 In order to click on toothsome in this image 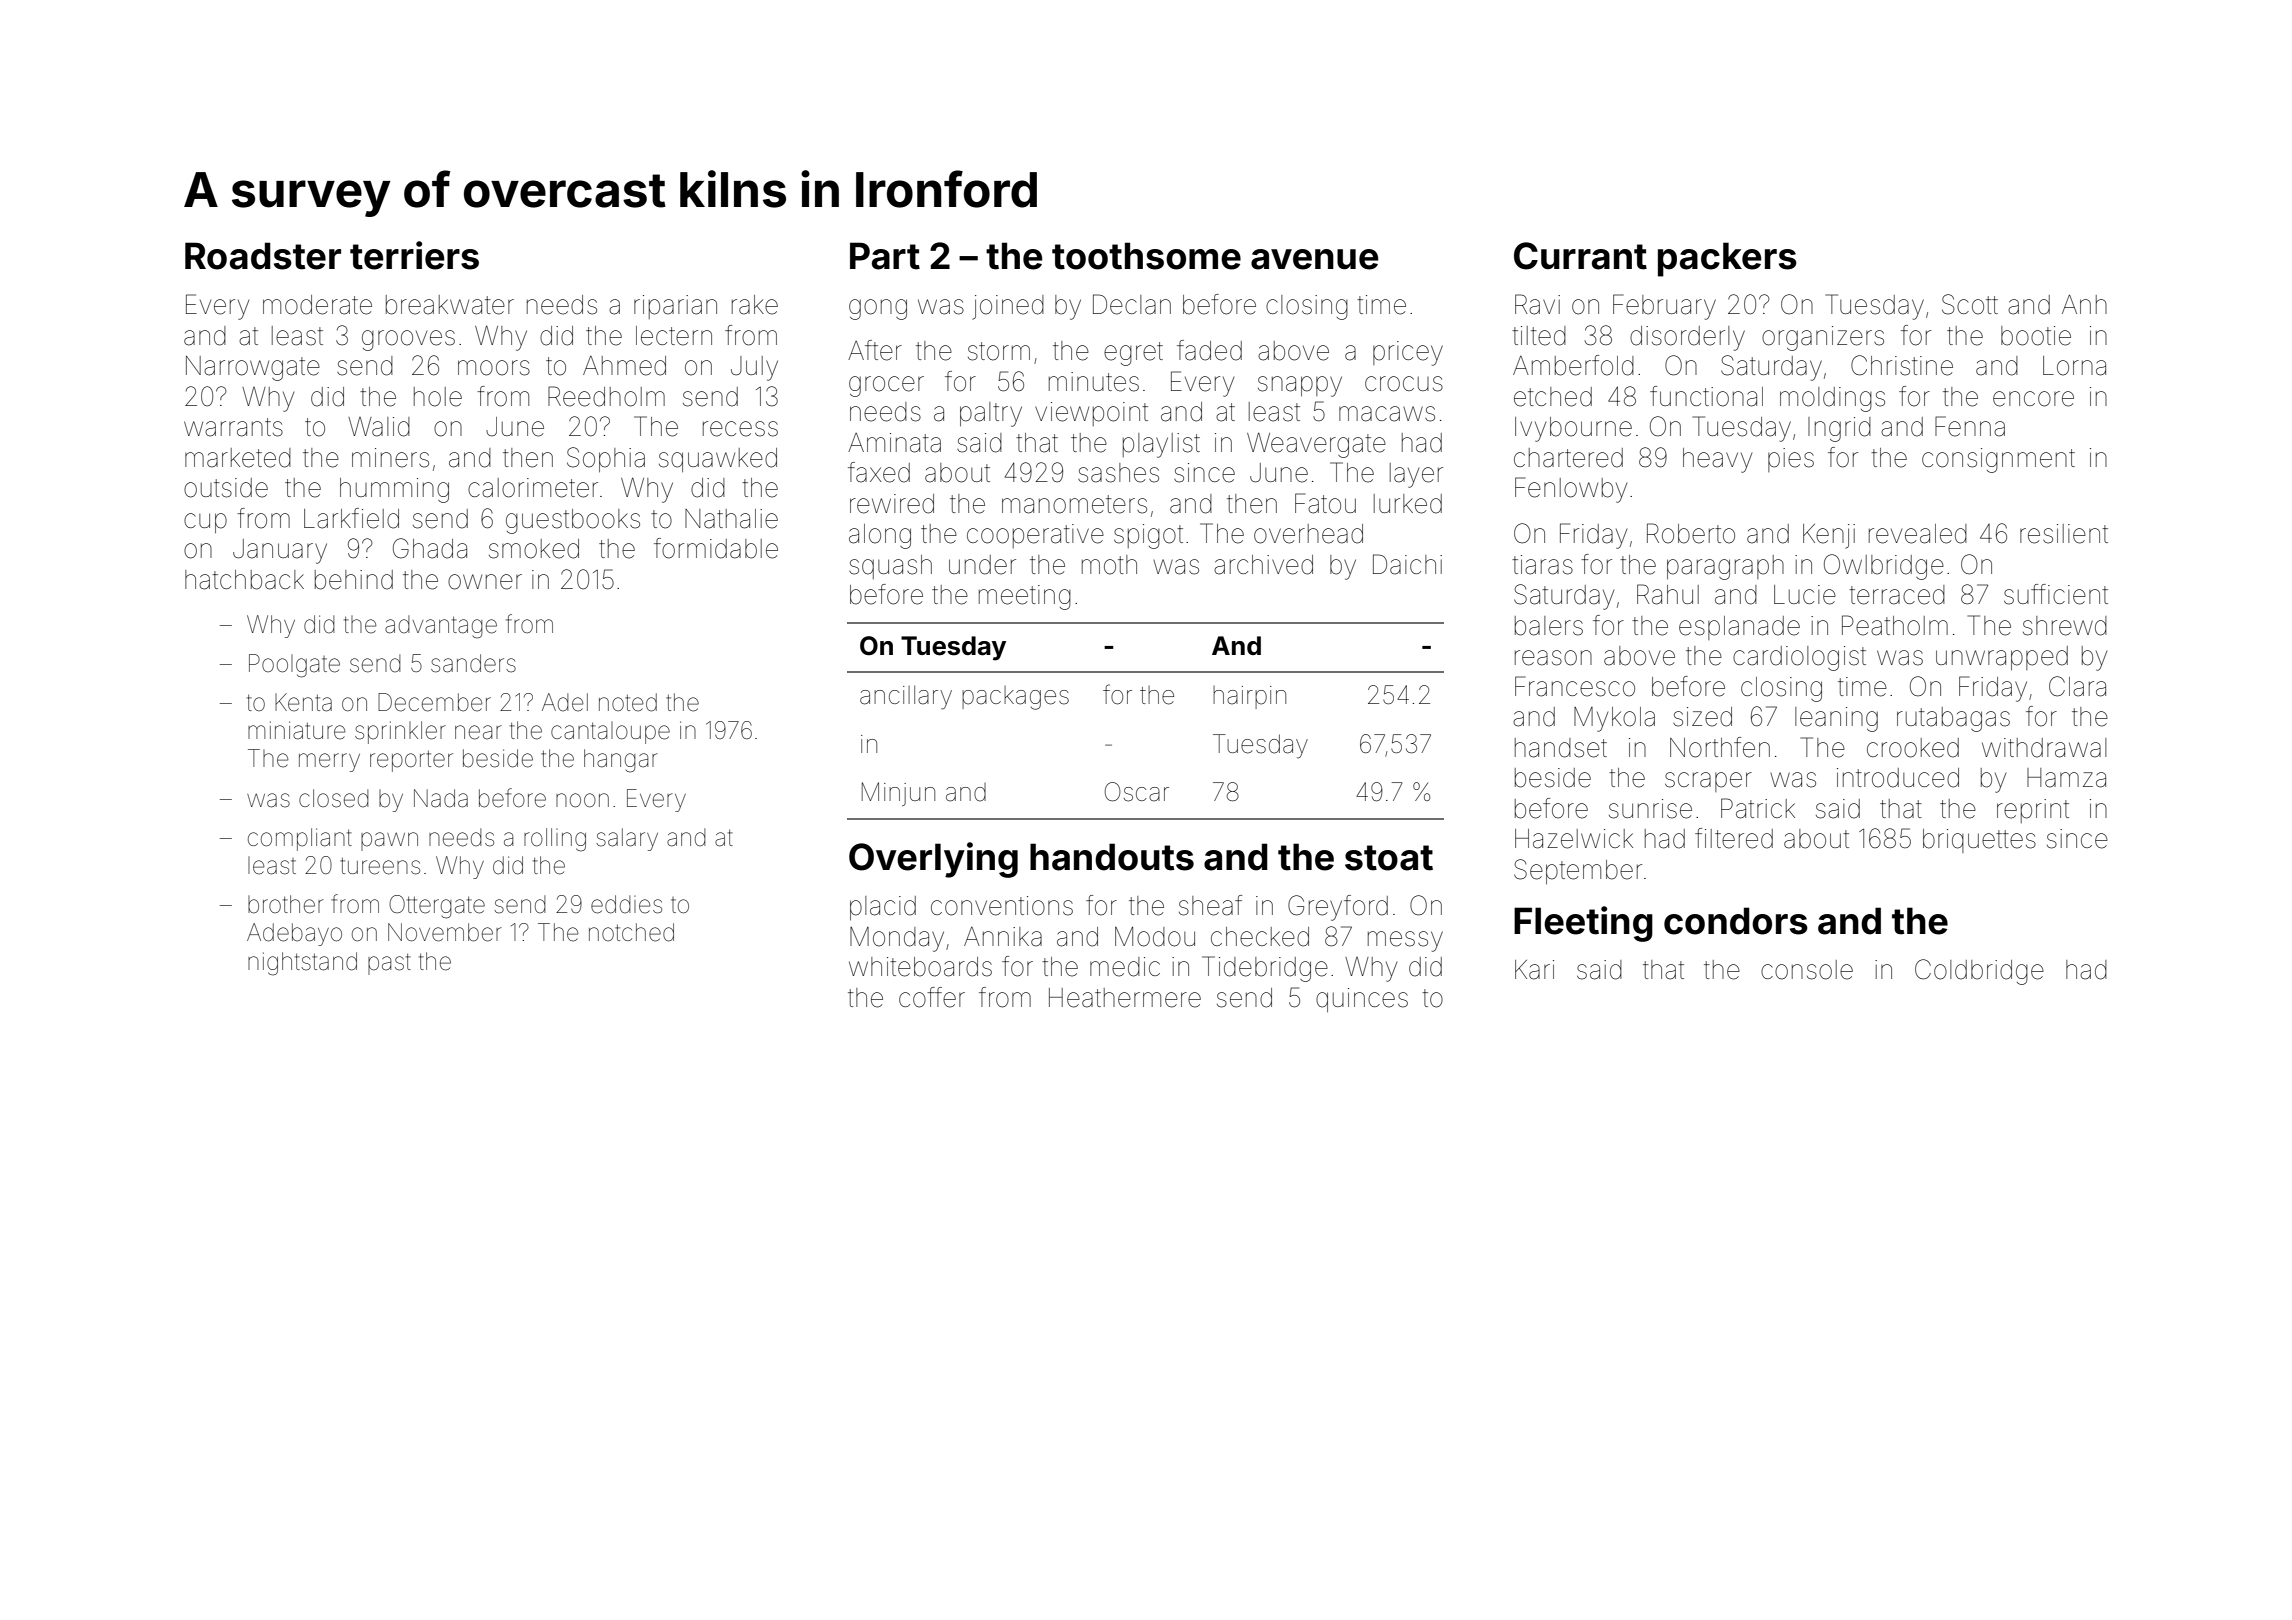, I will do `click(1146, 256)`.
